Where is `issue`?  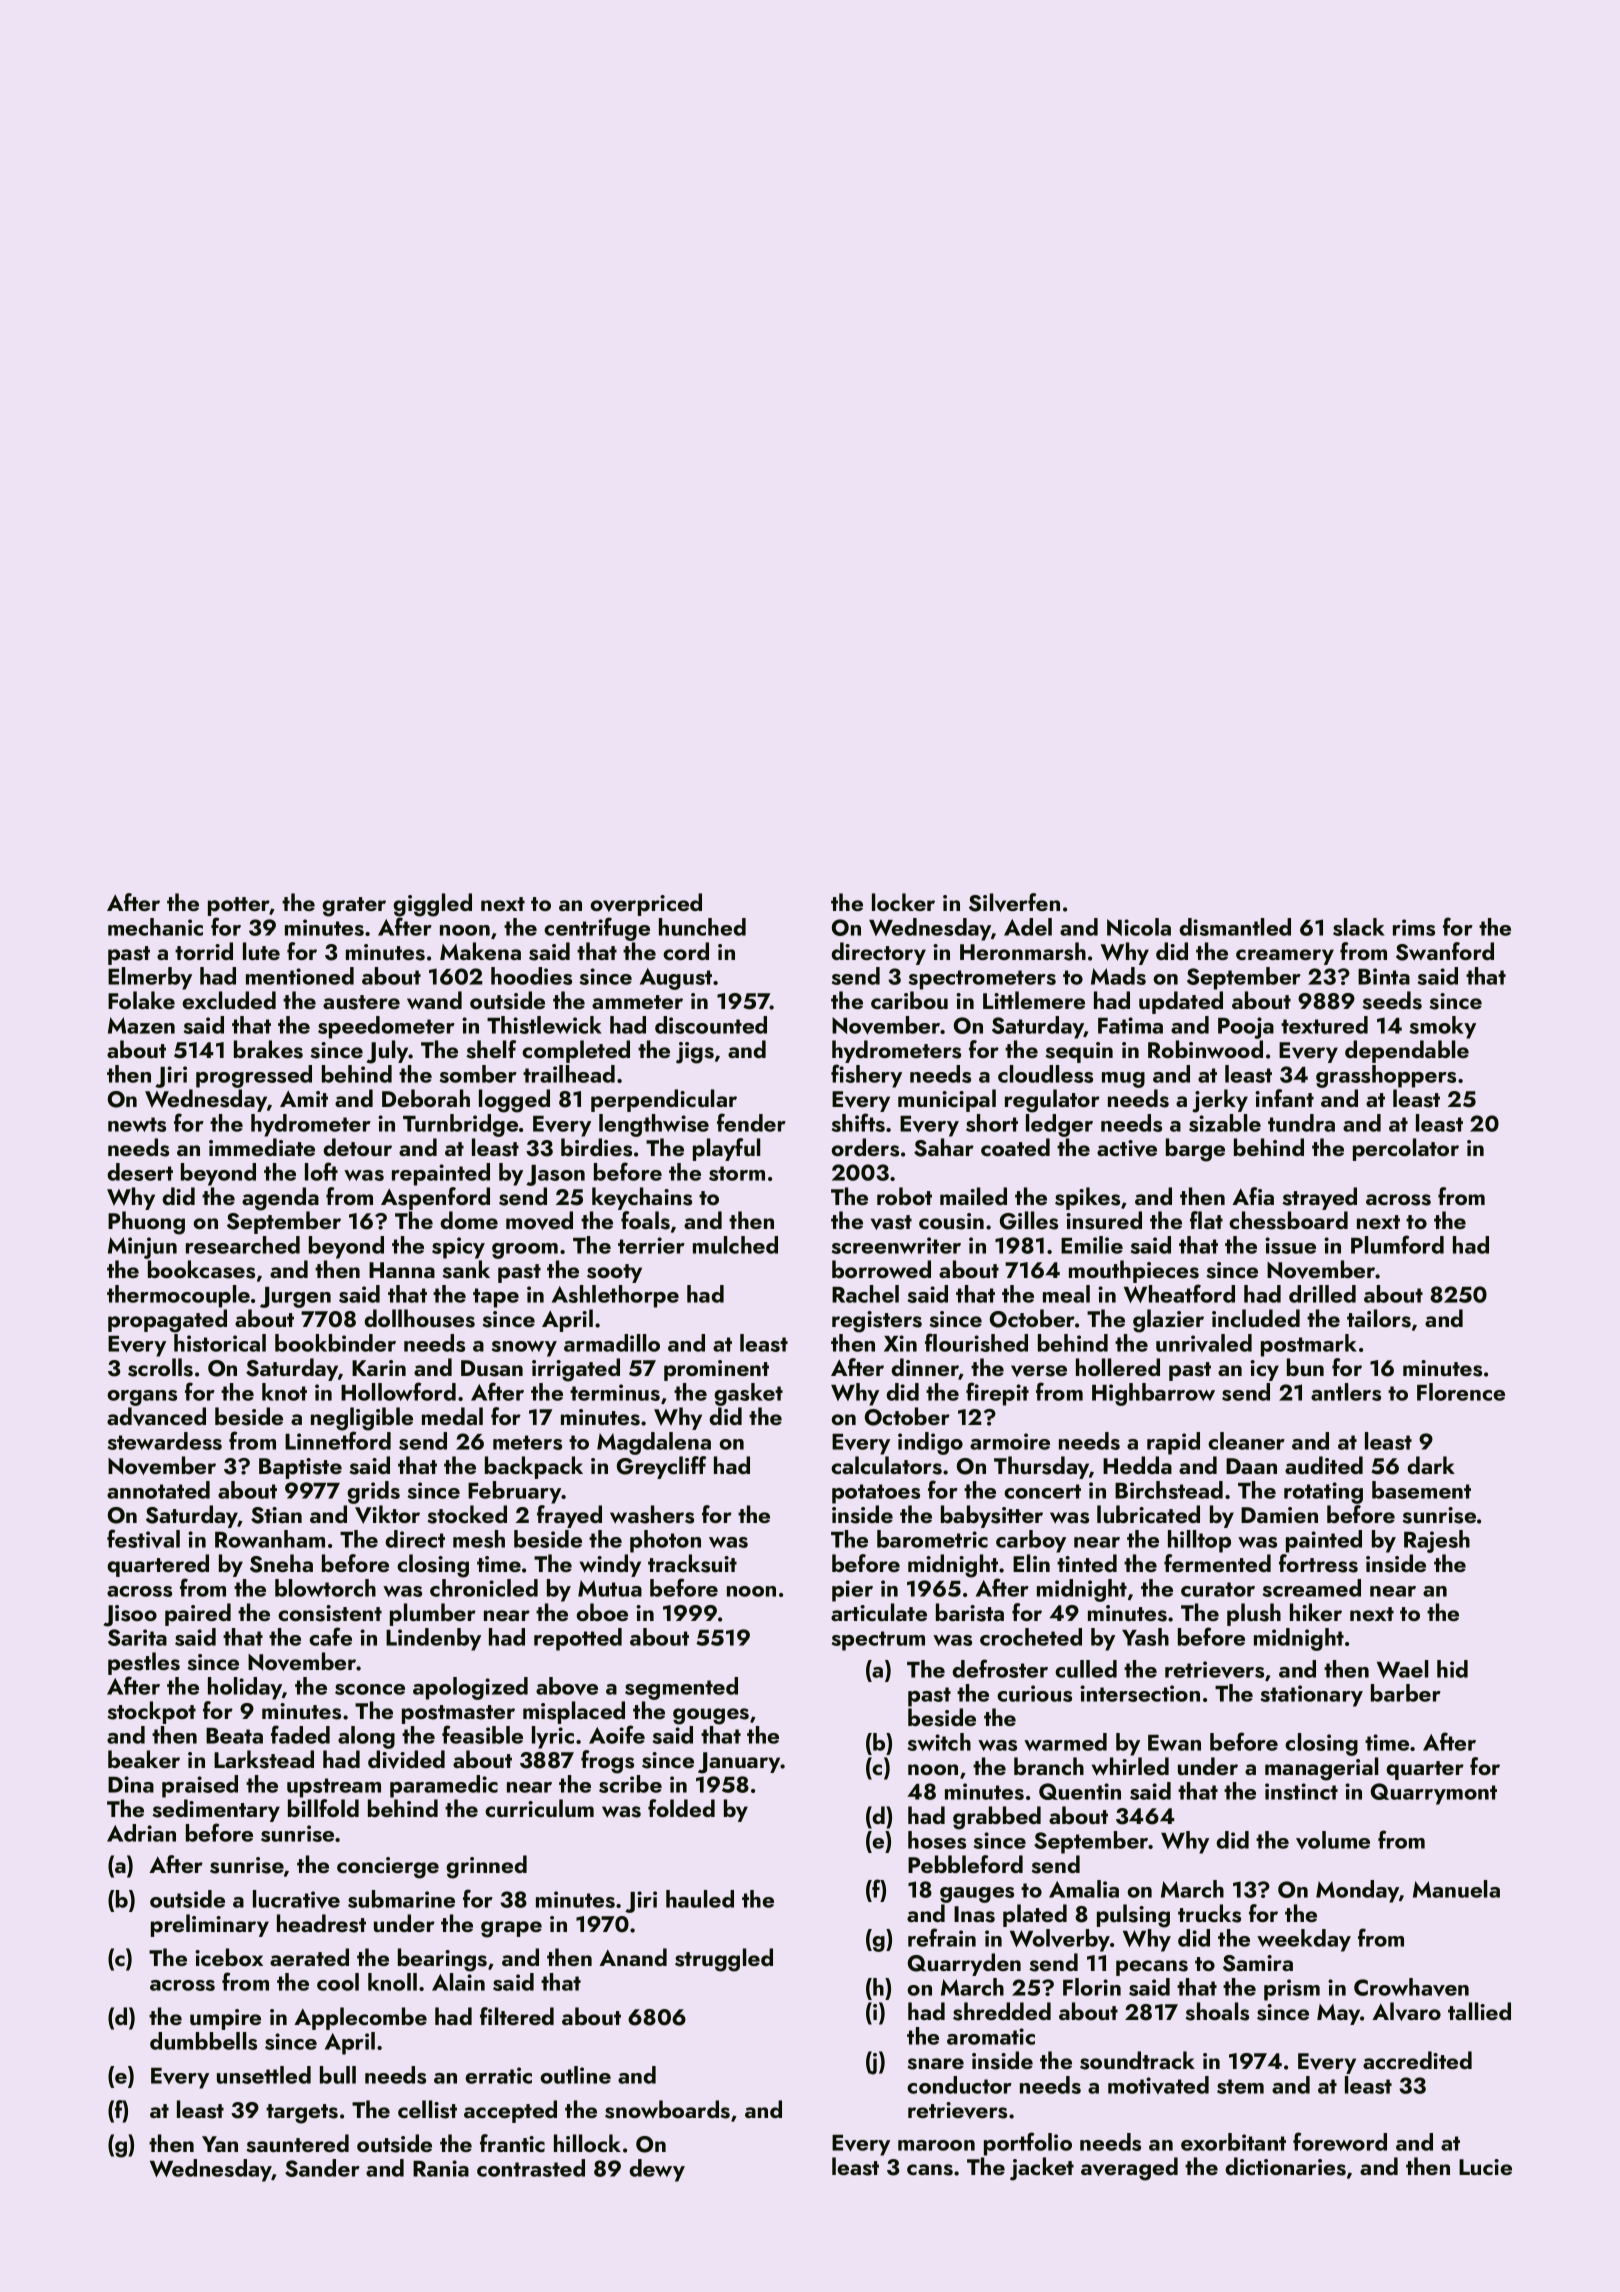
issue is located at coordinates (1290, 1245).
